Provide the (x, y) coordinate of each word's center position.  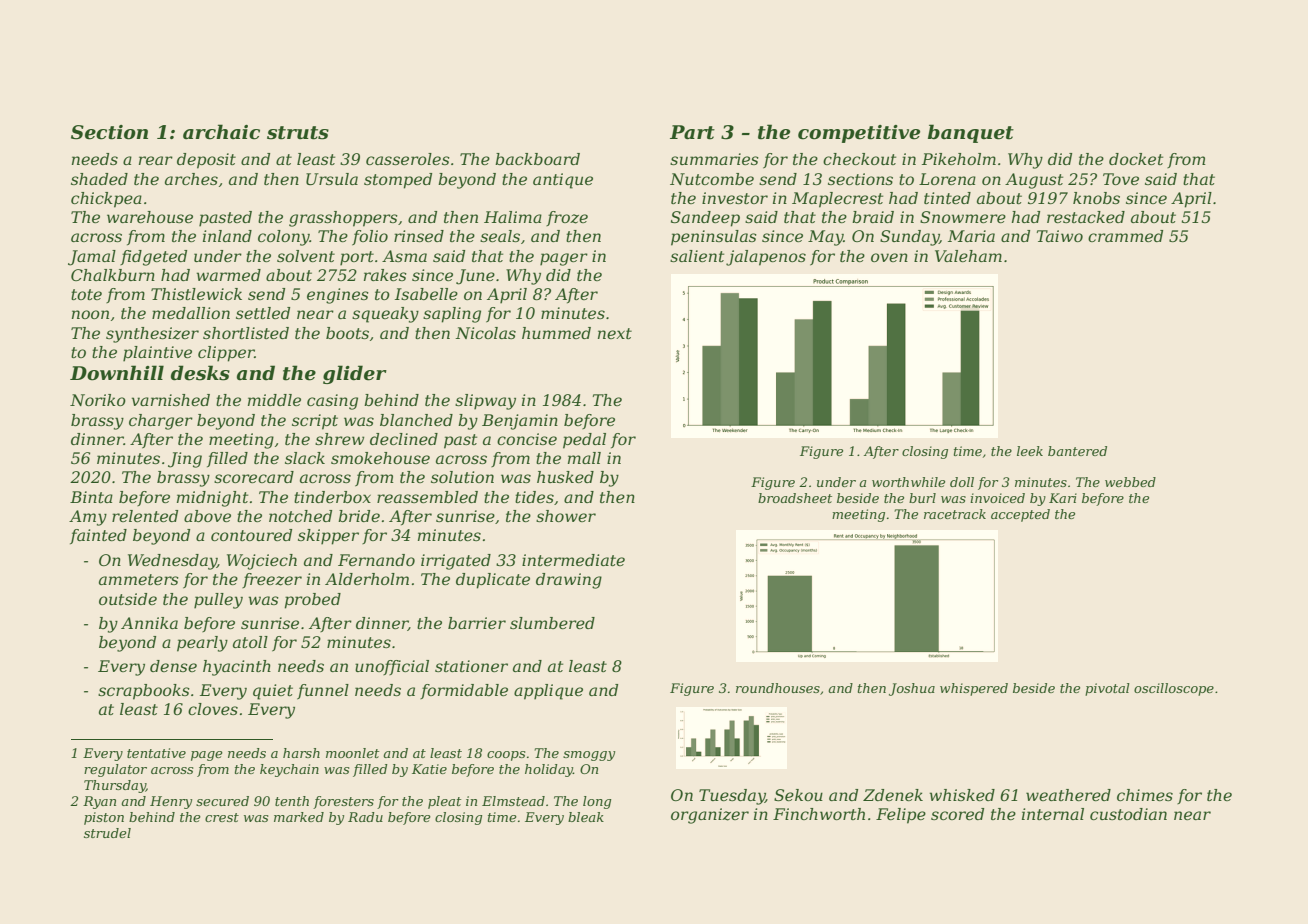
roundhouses (778, 688)
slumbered (552, 623)
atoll (250, 642)
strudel (107, 833)
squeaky (385, 315)
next (615, 333)
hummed (556, 333)
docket (1136, 159)
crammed (1125, 236)
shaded (99, 179)
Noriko (98, 400)
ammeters (139, 579)
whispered (974, 689)
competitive (859, 134)
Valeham (968, 256)
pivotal (1107, 689)
